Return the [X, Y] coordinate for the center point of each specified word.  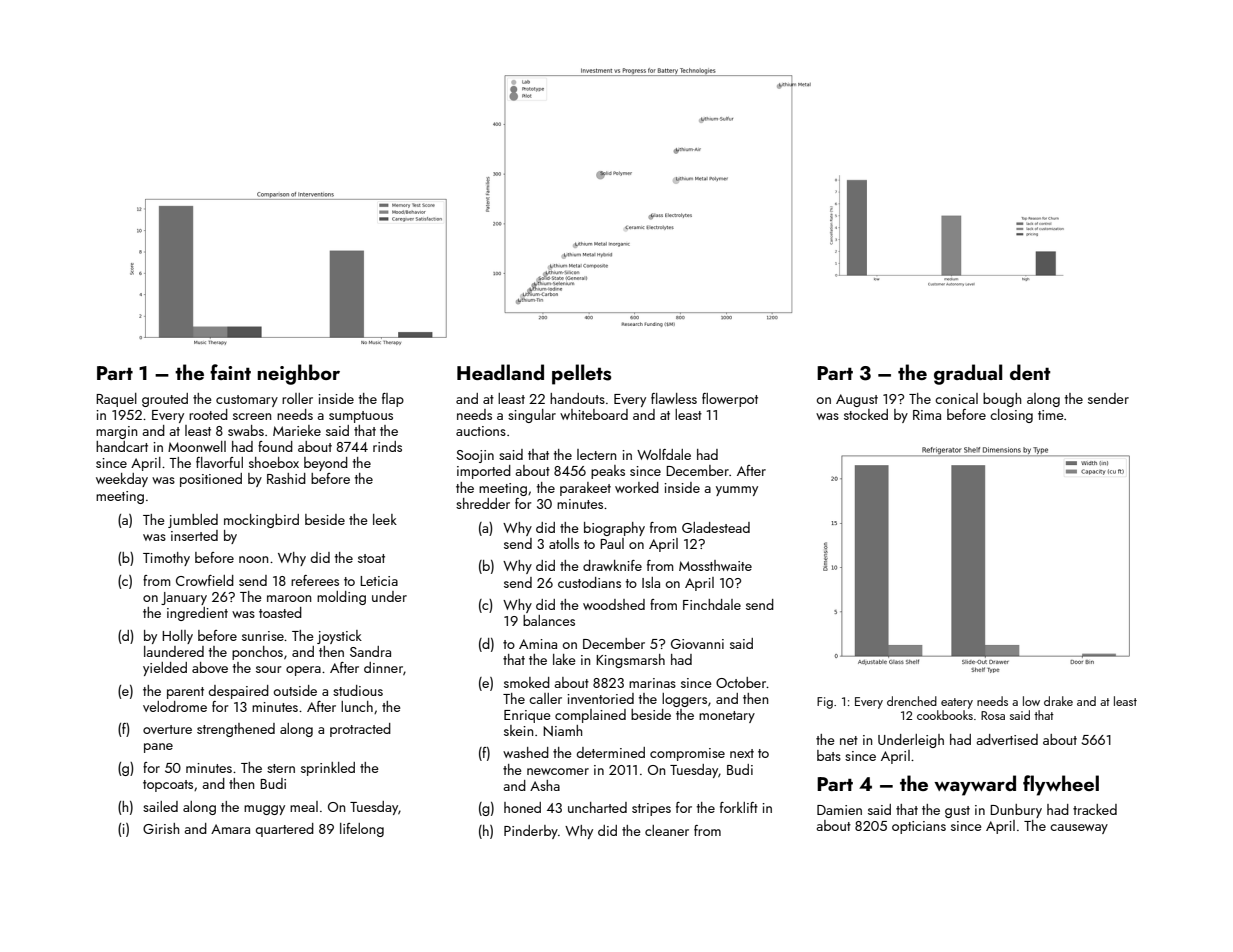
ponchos [257, 653]
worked [637, 487]
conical [956, 398]
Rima [927, 415]
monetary [727, 717]
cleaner [667, 830]
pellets [582, 374]
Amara [230, 829]
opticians [919, 827]
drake [1058, 701]
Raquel [116, 400]
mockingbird [261, 521]
